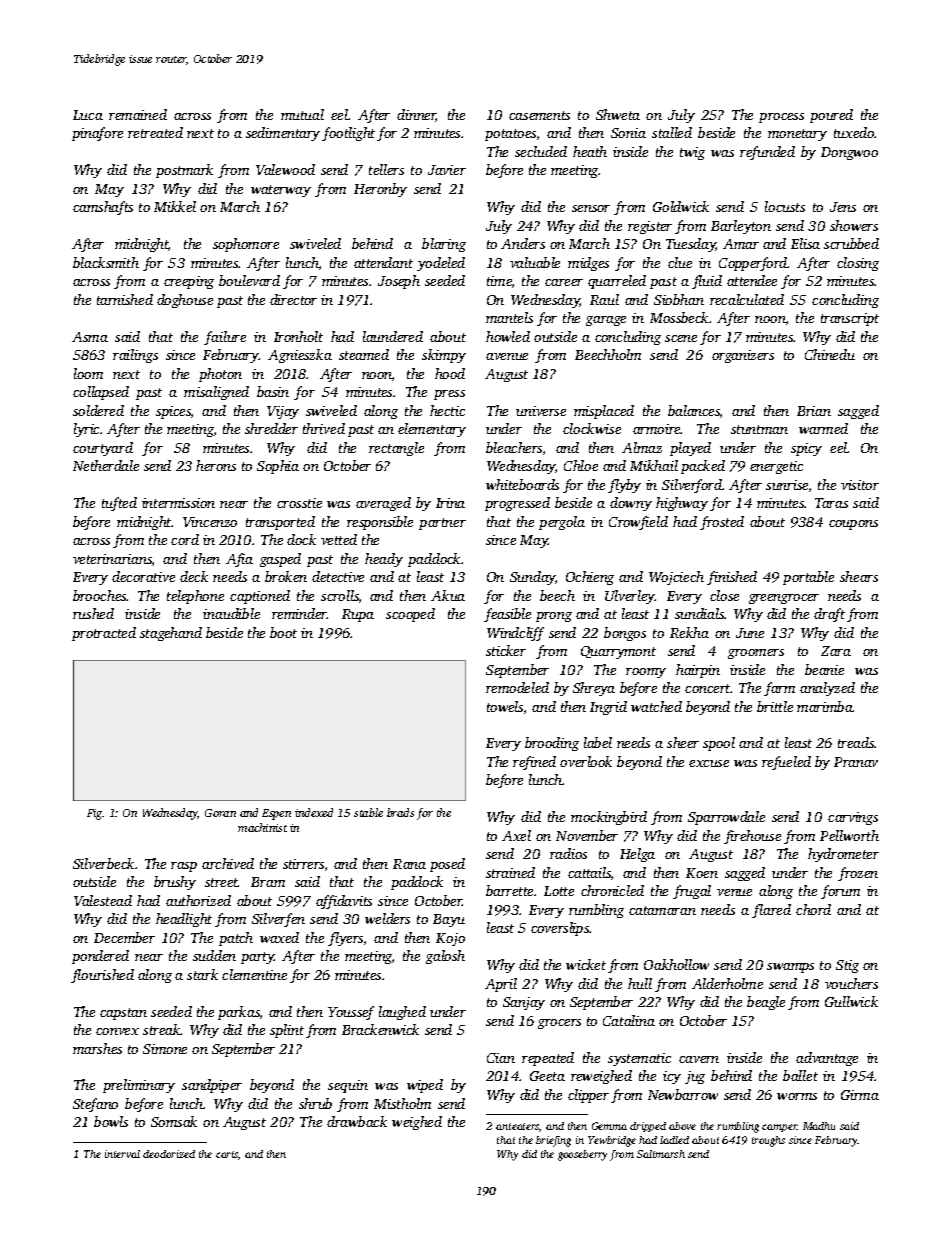 This screenshot has width=952, height=1233. What do you see at coordinates (562, 523) in the screenshot?
I see `pergola` at bounding box center [562, 523].
